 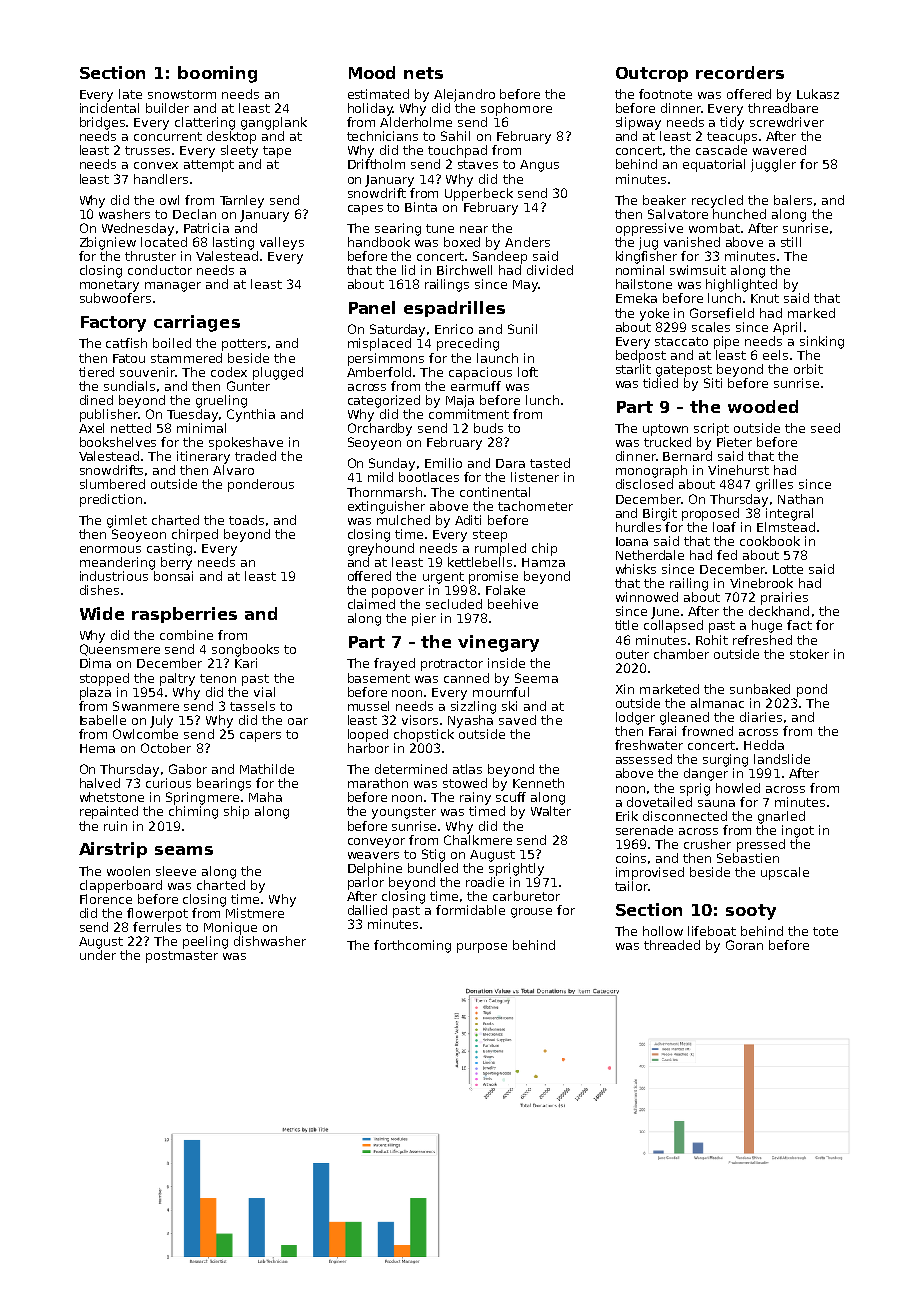 What do you see at coordinates (412, 946) in the page?
I see `forthcoming` at bounding box center [412, 946].
